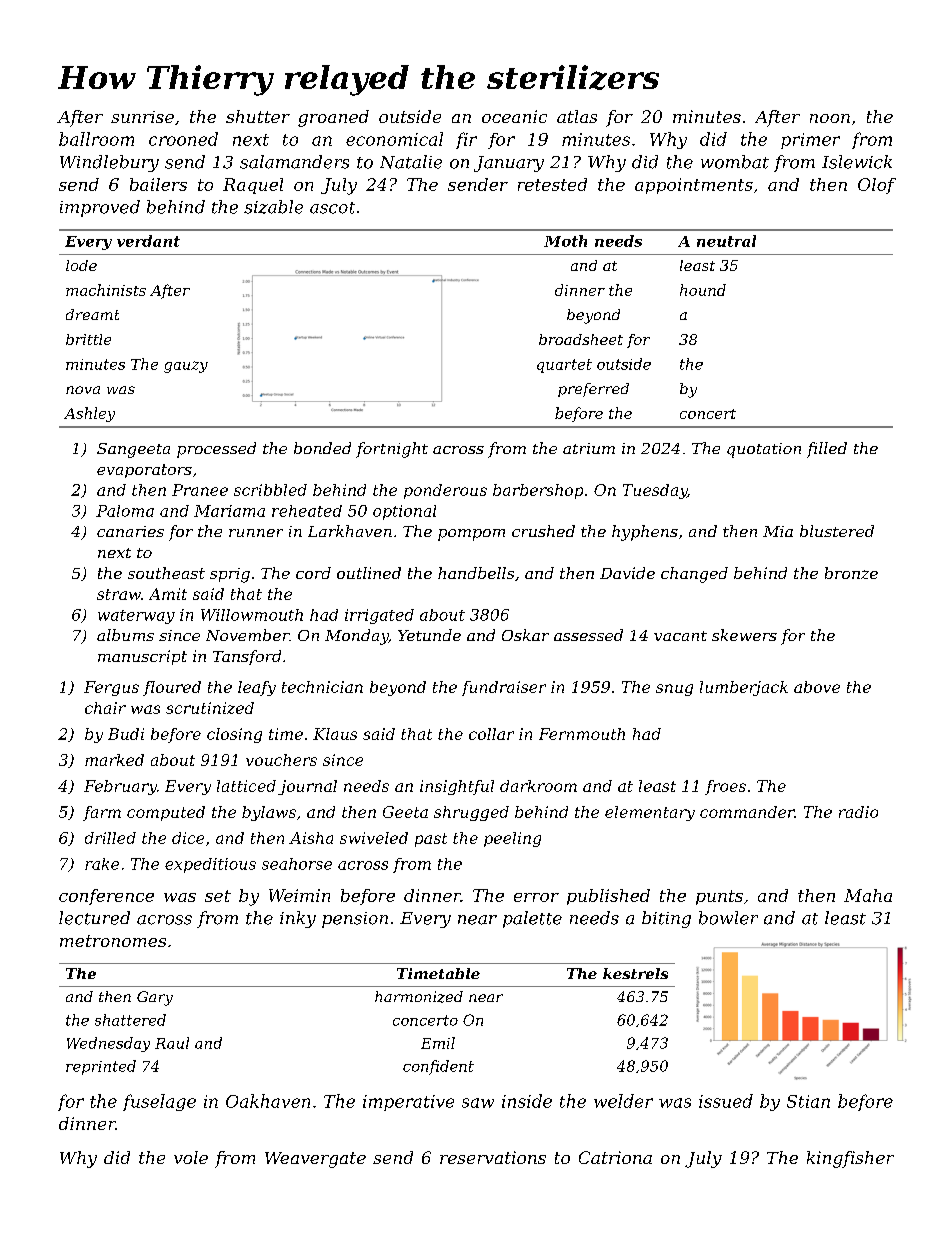 This page has width=952, height=1233. What do you see at coordinates (258, 116) in the page?
I see `shutter` at bounding box center [258, 116].
